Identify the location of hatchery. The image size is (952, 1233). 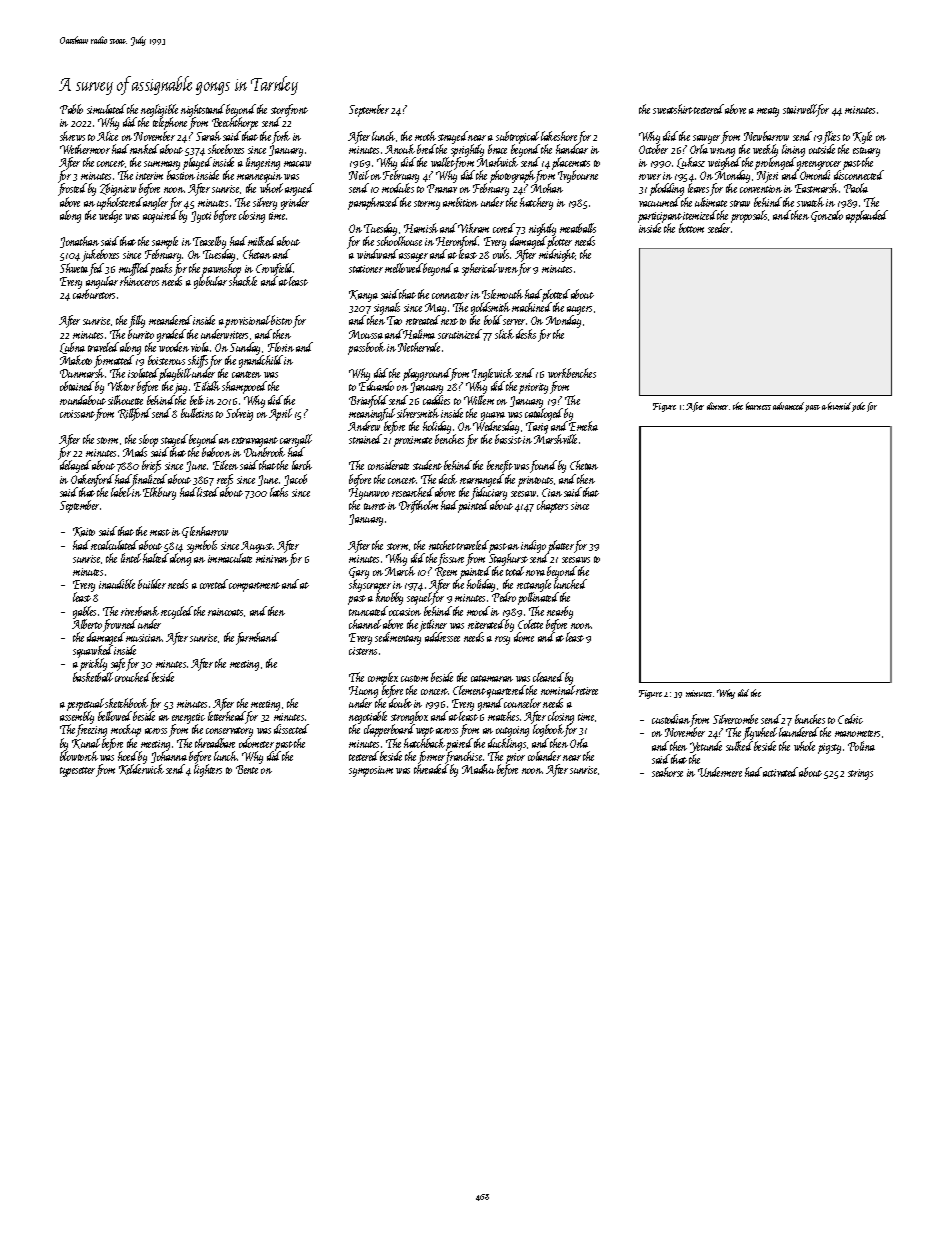
(536, 203).
